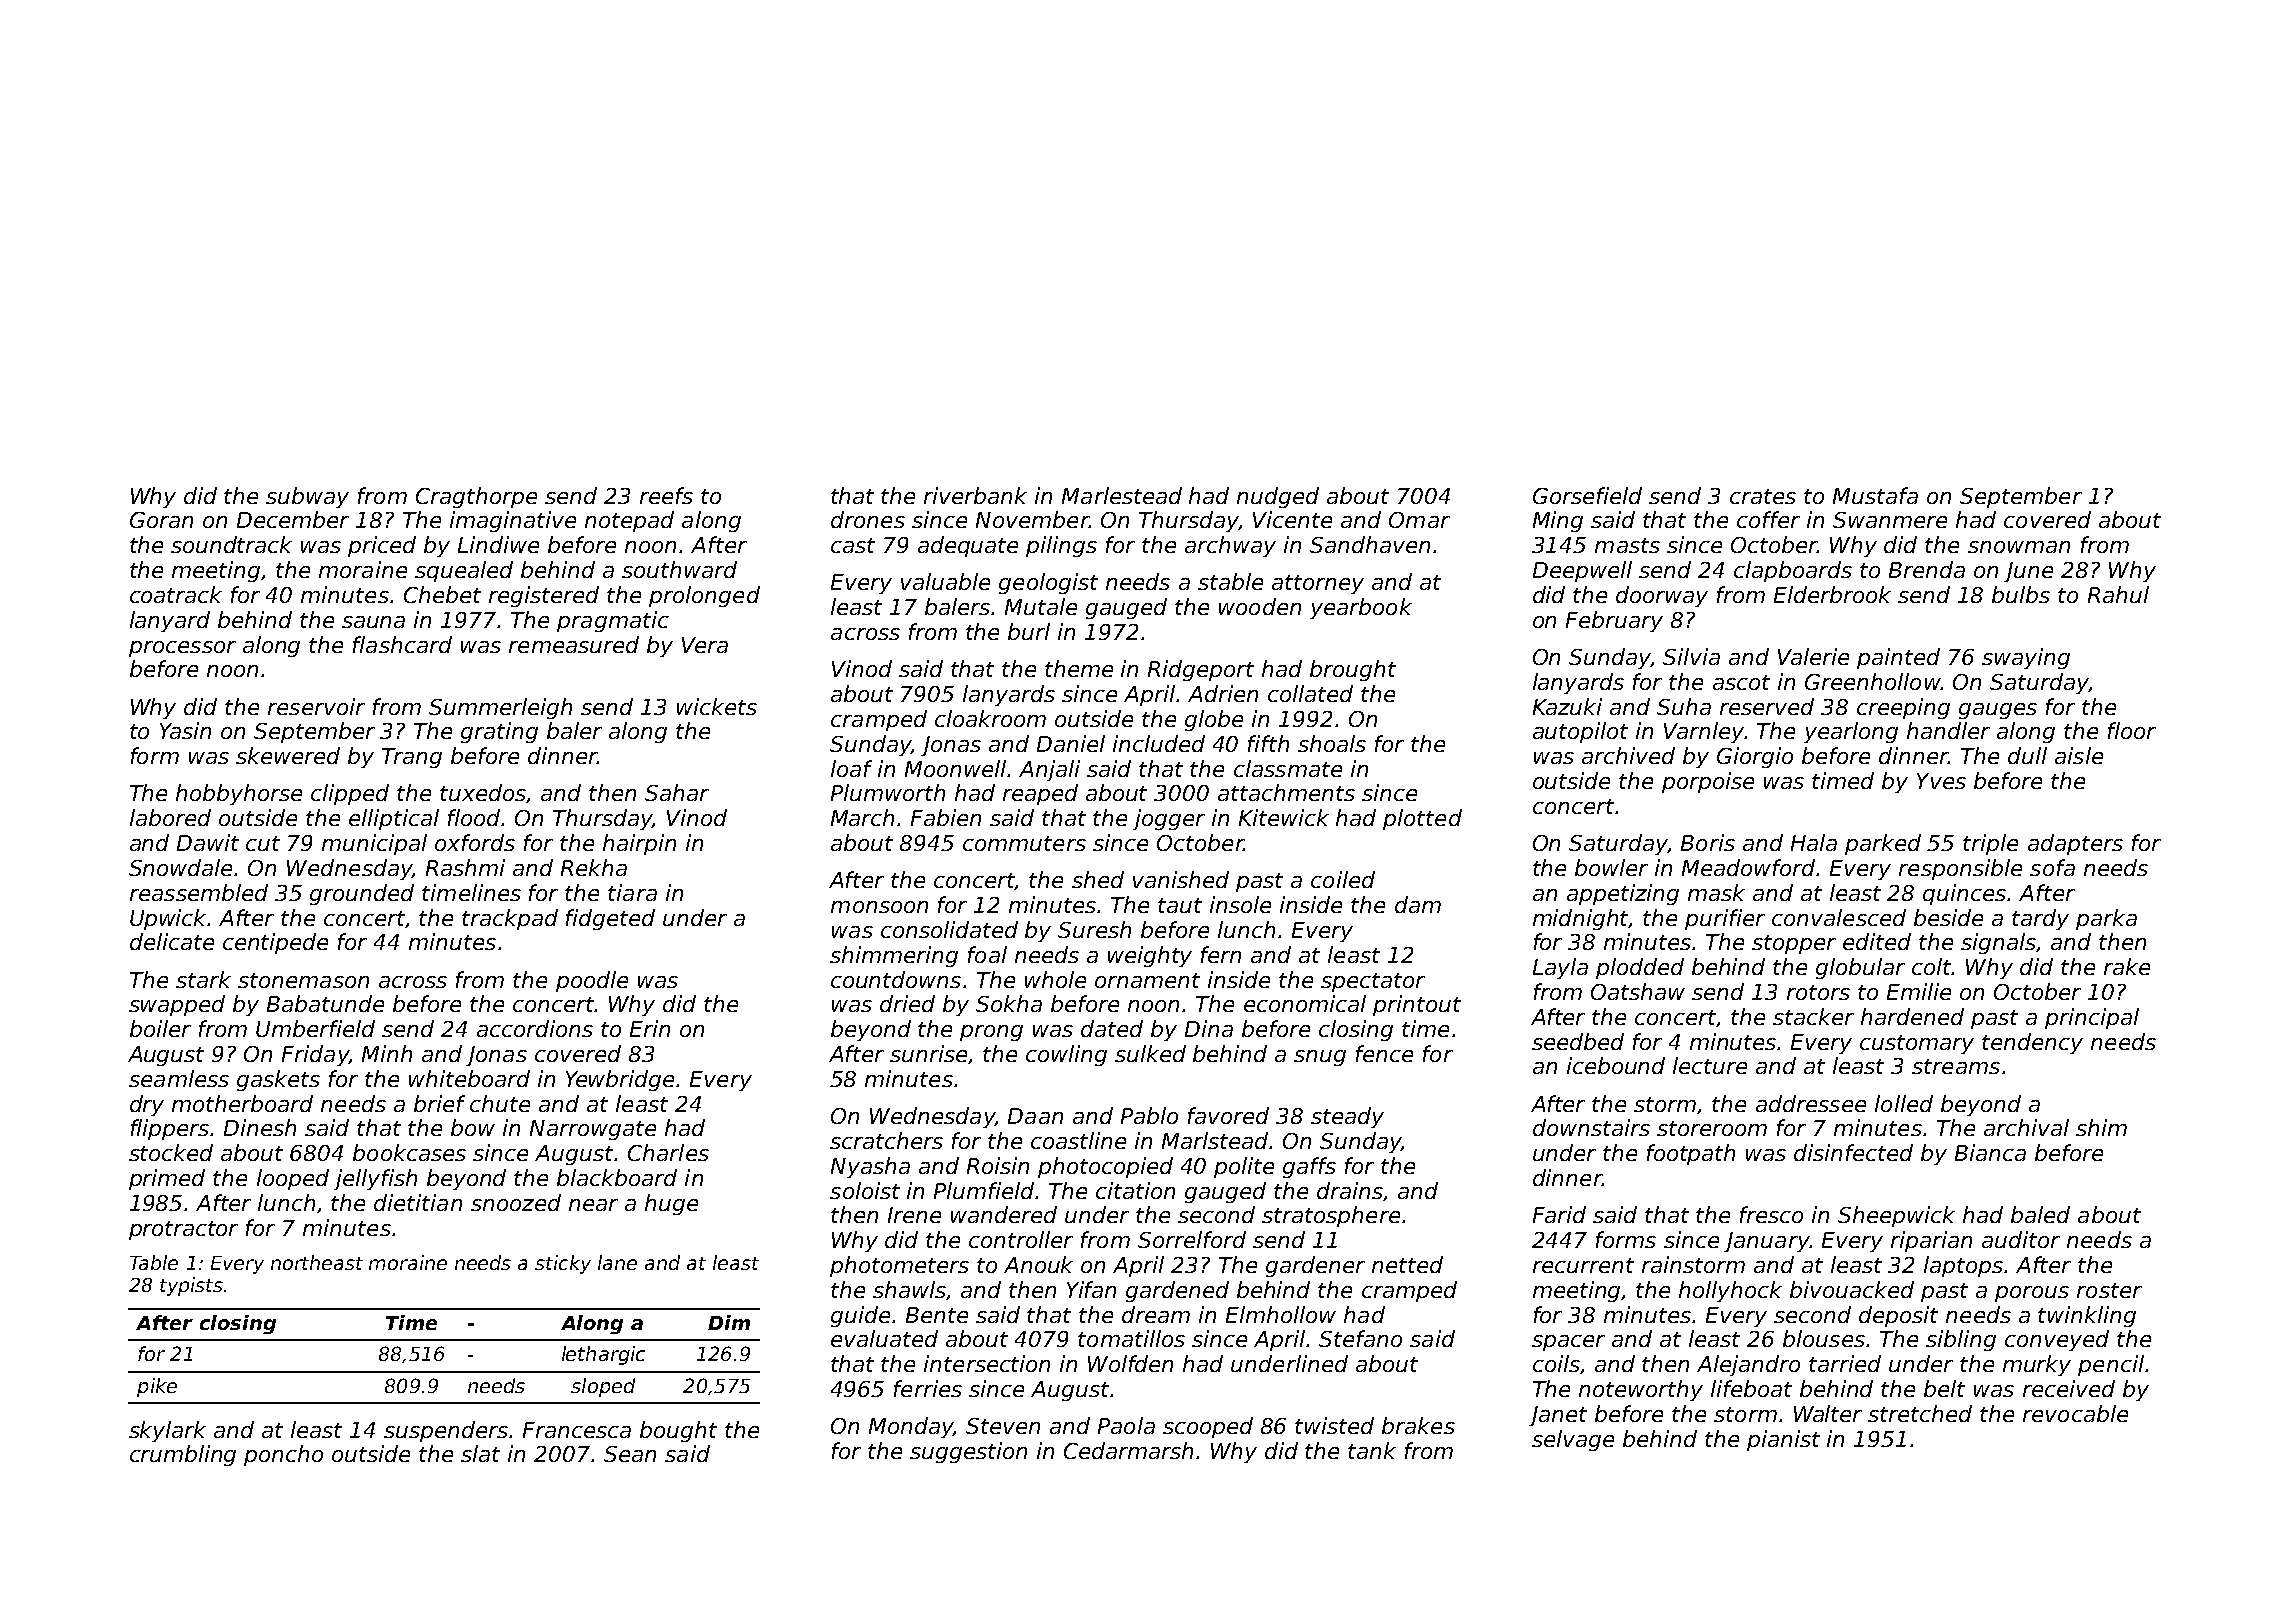  What do you see at coordinates (1875, 495) in the screenshot?
I see `Mustafa` at bounding box center [1875, 495].
